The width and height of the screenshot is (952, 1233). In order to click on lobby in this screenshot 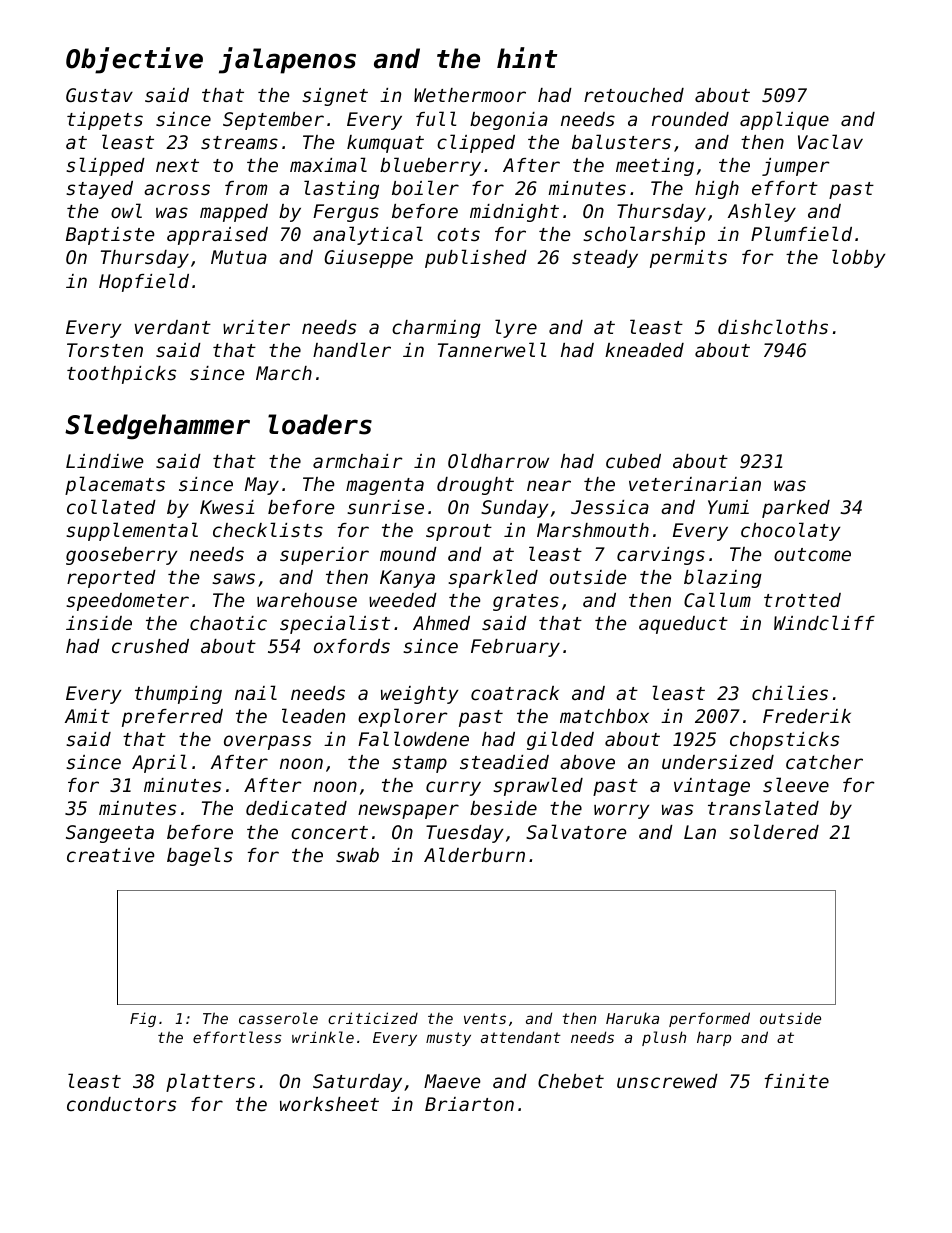, I will do `click(858, 258)`.
